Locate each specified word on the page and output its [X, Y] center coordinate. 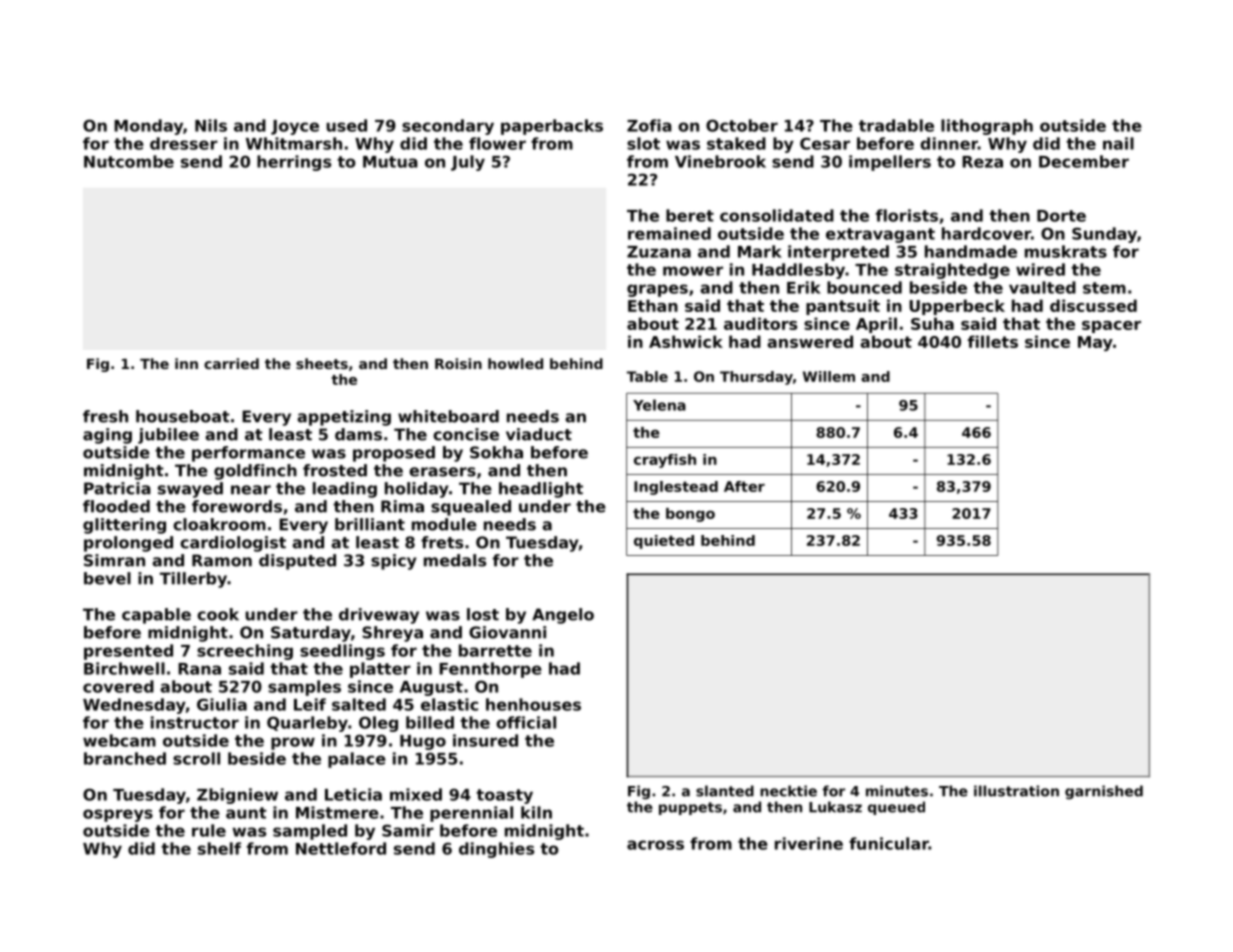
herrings [294, 163]
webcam [119, 740]
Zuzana [659, 252]
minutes [897, 791]
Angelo [563, 616]
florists [907, 215]
